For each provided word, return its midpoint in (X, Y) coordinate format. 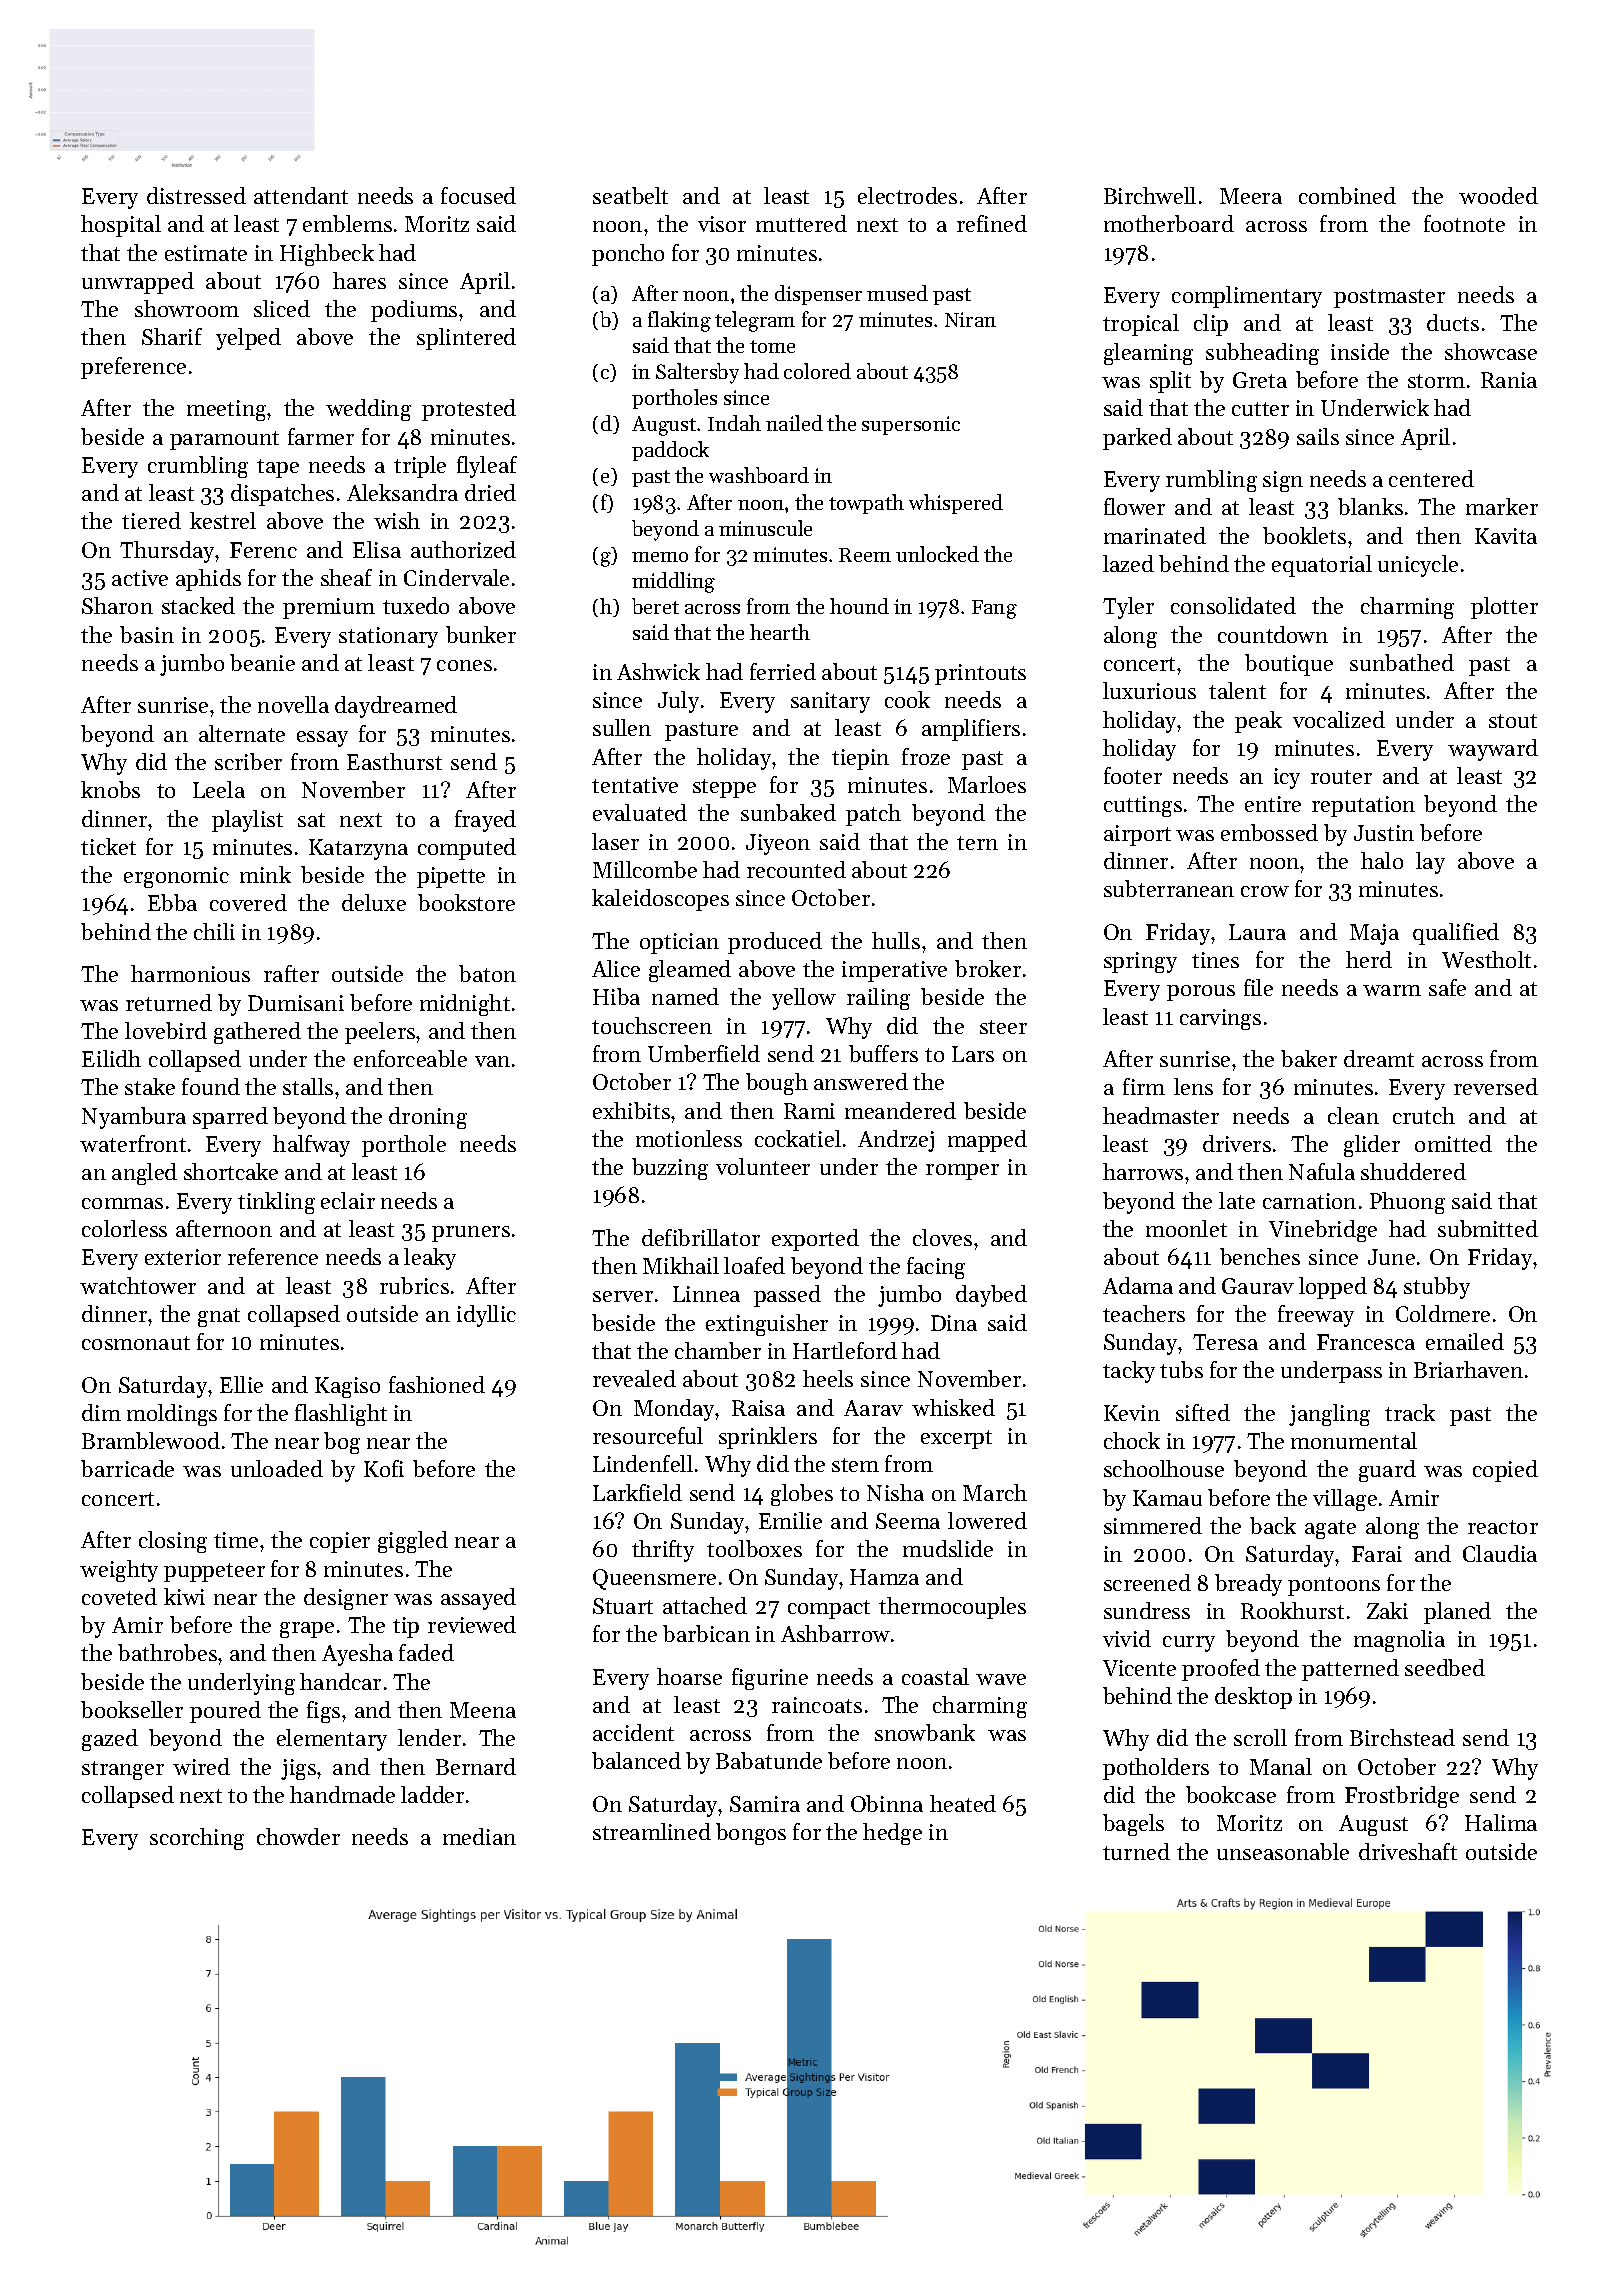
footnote (1464, 223)
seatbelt (630, 195)
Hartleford (845, 1350)
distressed (196, 195)
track (1410, 1412)
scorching (197, 1839)
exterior (183, 1257)
